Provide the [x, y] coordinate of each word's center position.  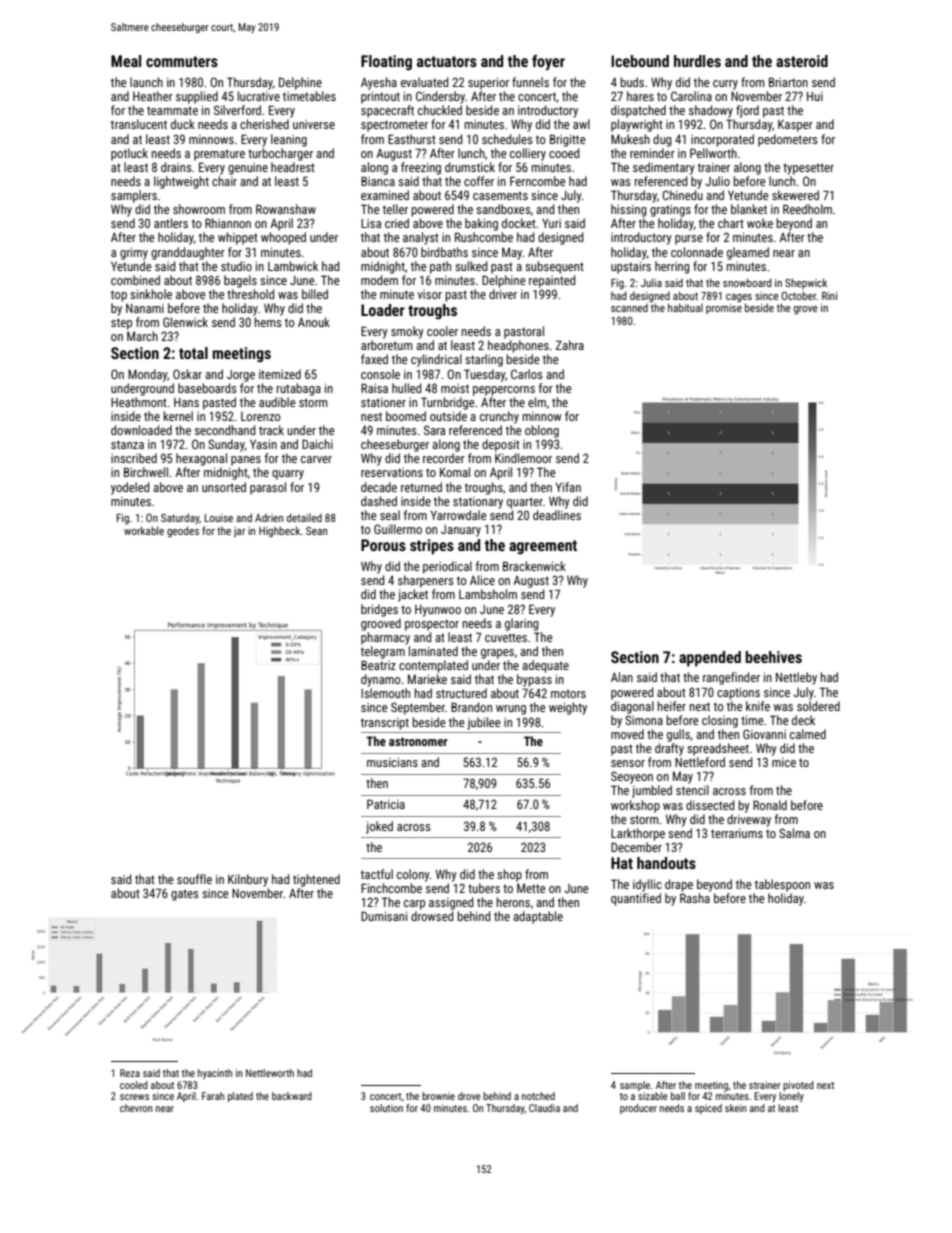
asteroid [802, 61]
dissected [710, 805]
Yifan [568, 487]
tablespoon [782, 885]
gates [185, 895]
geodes [183, 532]
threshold [250, 294]
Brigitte [568, 140]
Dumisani [384, 916]
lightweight [181, 182]
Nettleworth [270, 1073]
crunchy [499, 417]
